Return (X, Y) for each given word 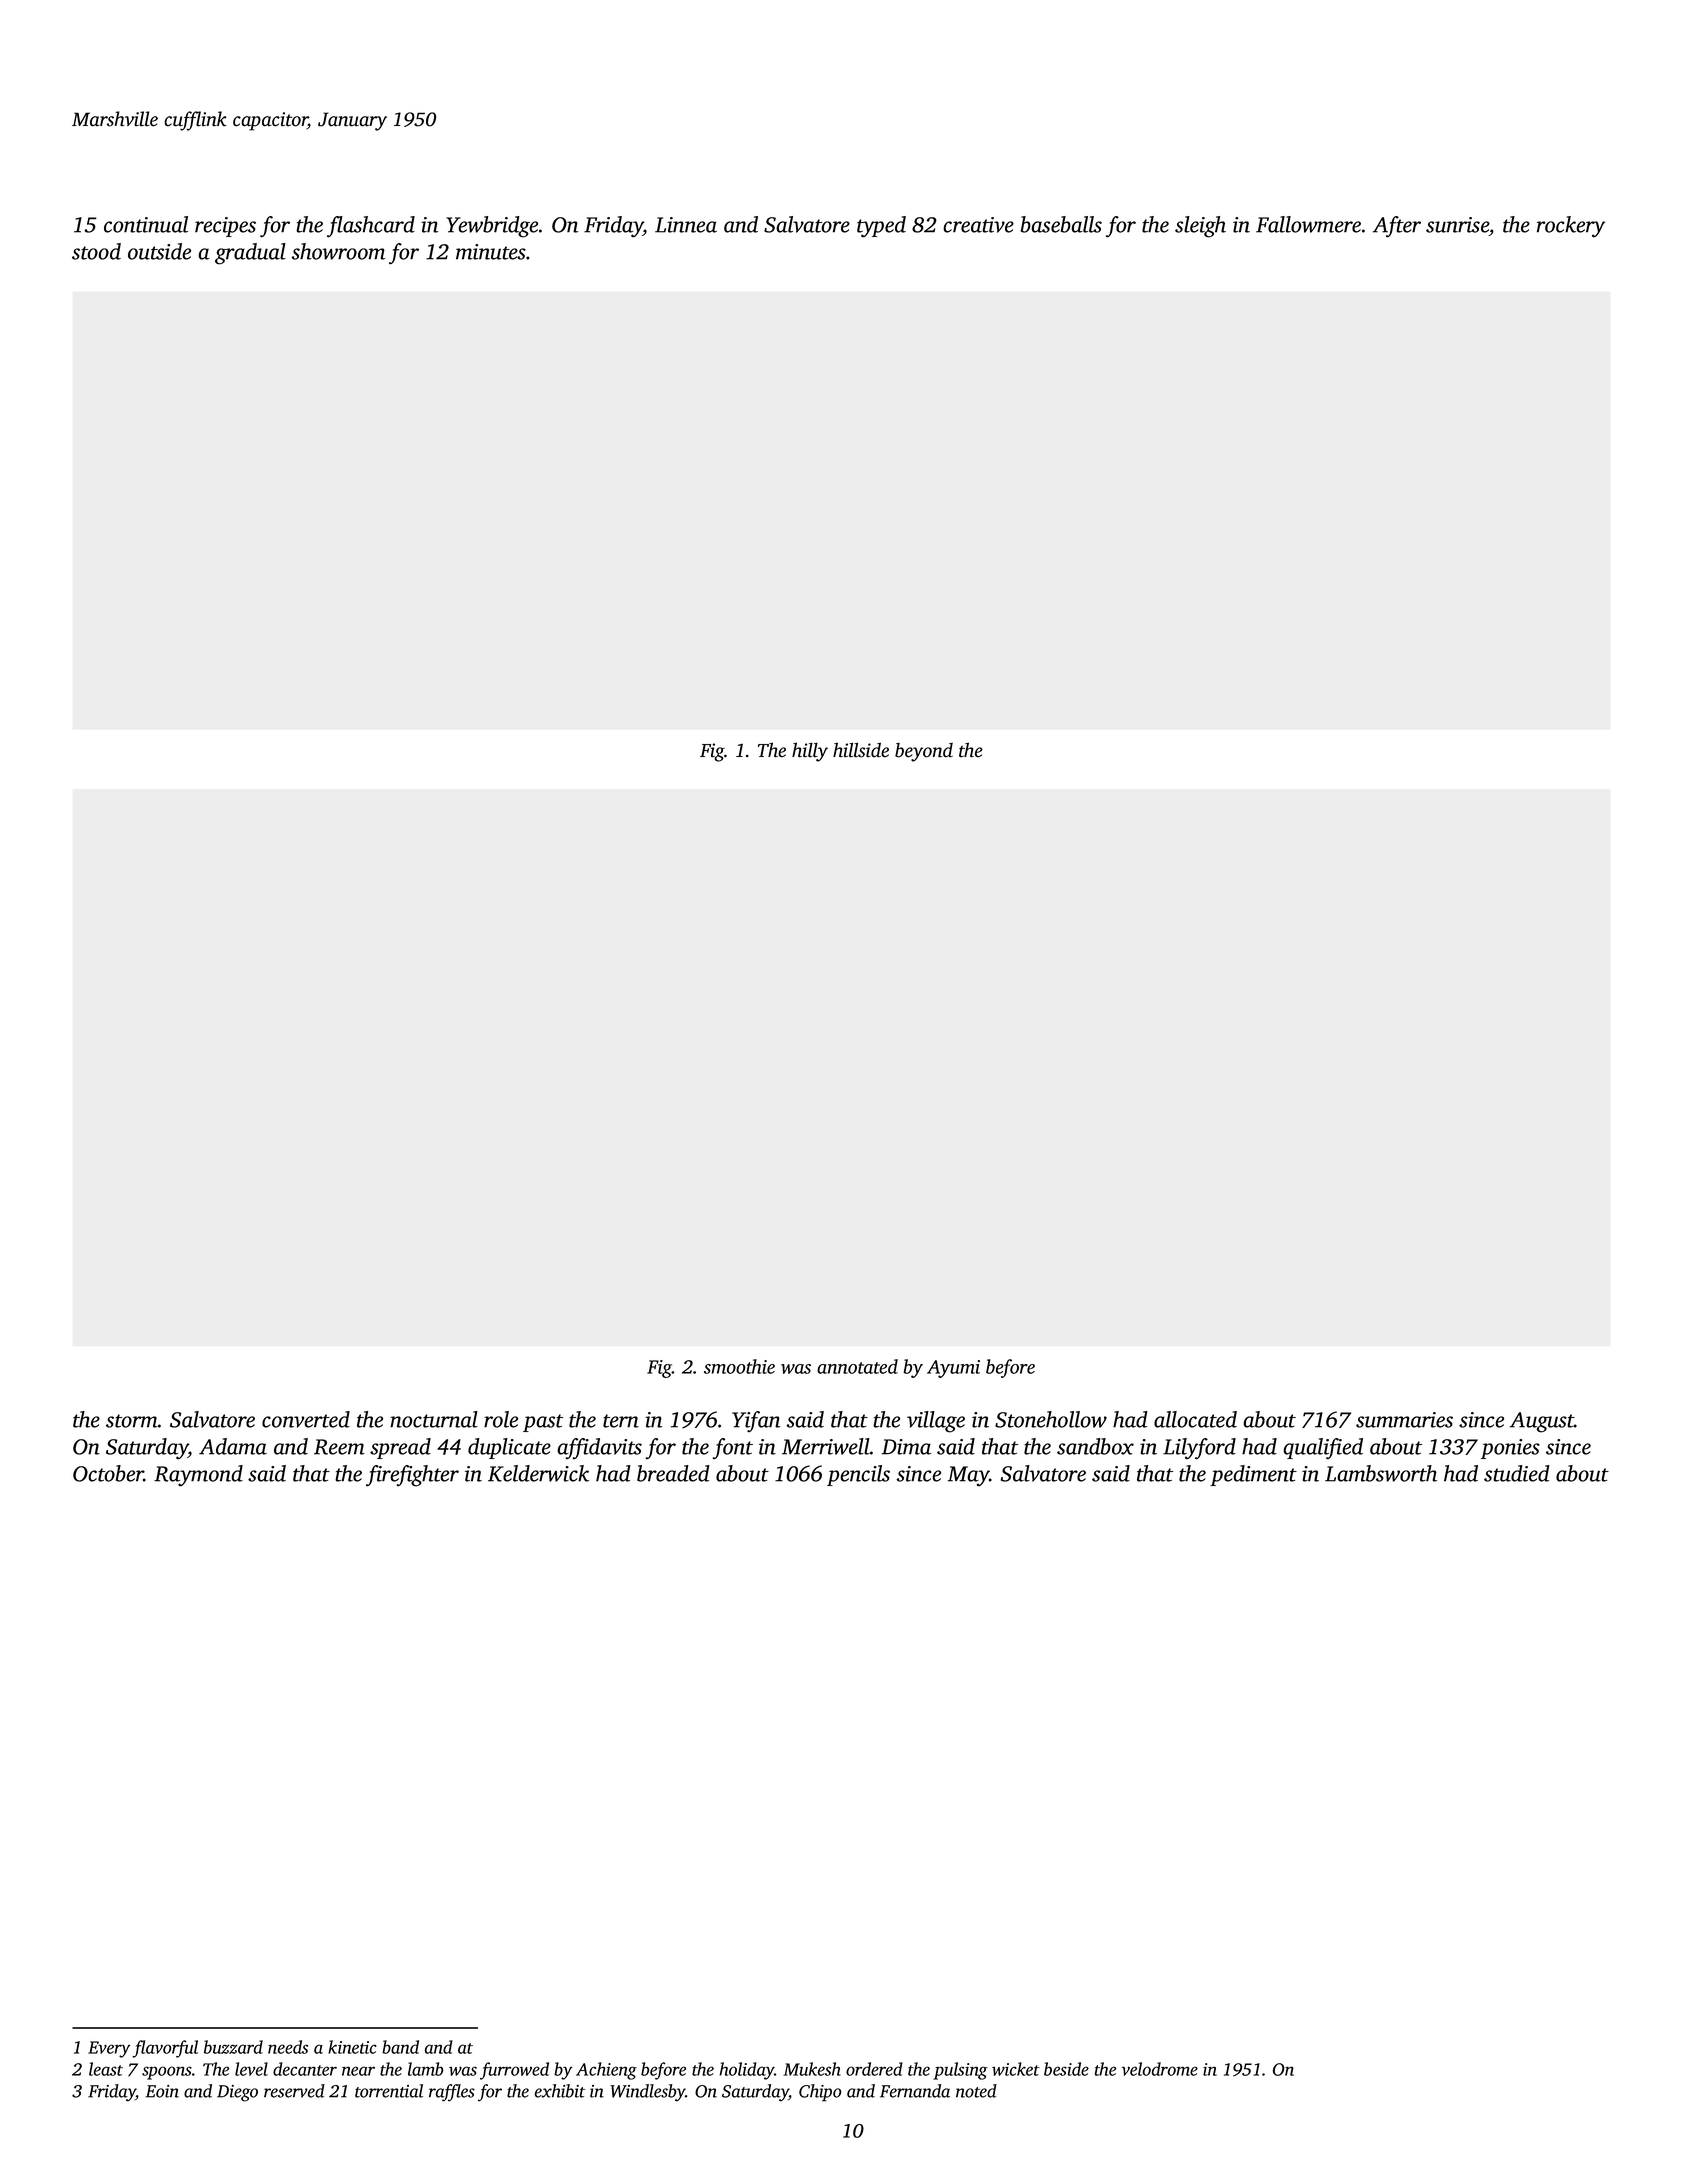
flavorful (165, 2049)
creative (978, 225)
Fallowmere (1308, 224)
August (1542, 1422)
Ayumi (953, 1369)
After (1397, 226)
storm (132, 1421)
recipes (225, 227)
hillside (861, 750)
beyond (924, 752)
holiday (747, 2071)
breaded (673, 1473)
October (108, 1473)
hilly (810, 752)
